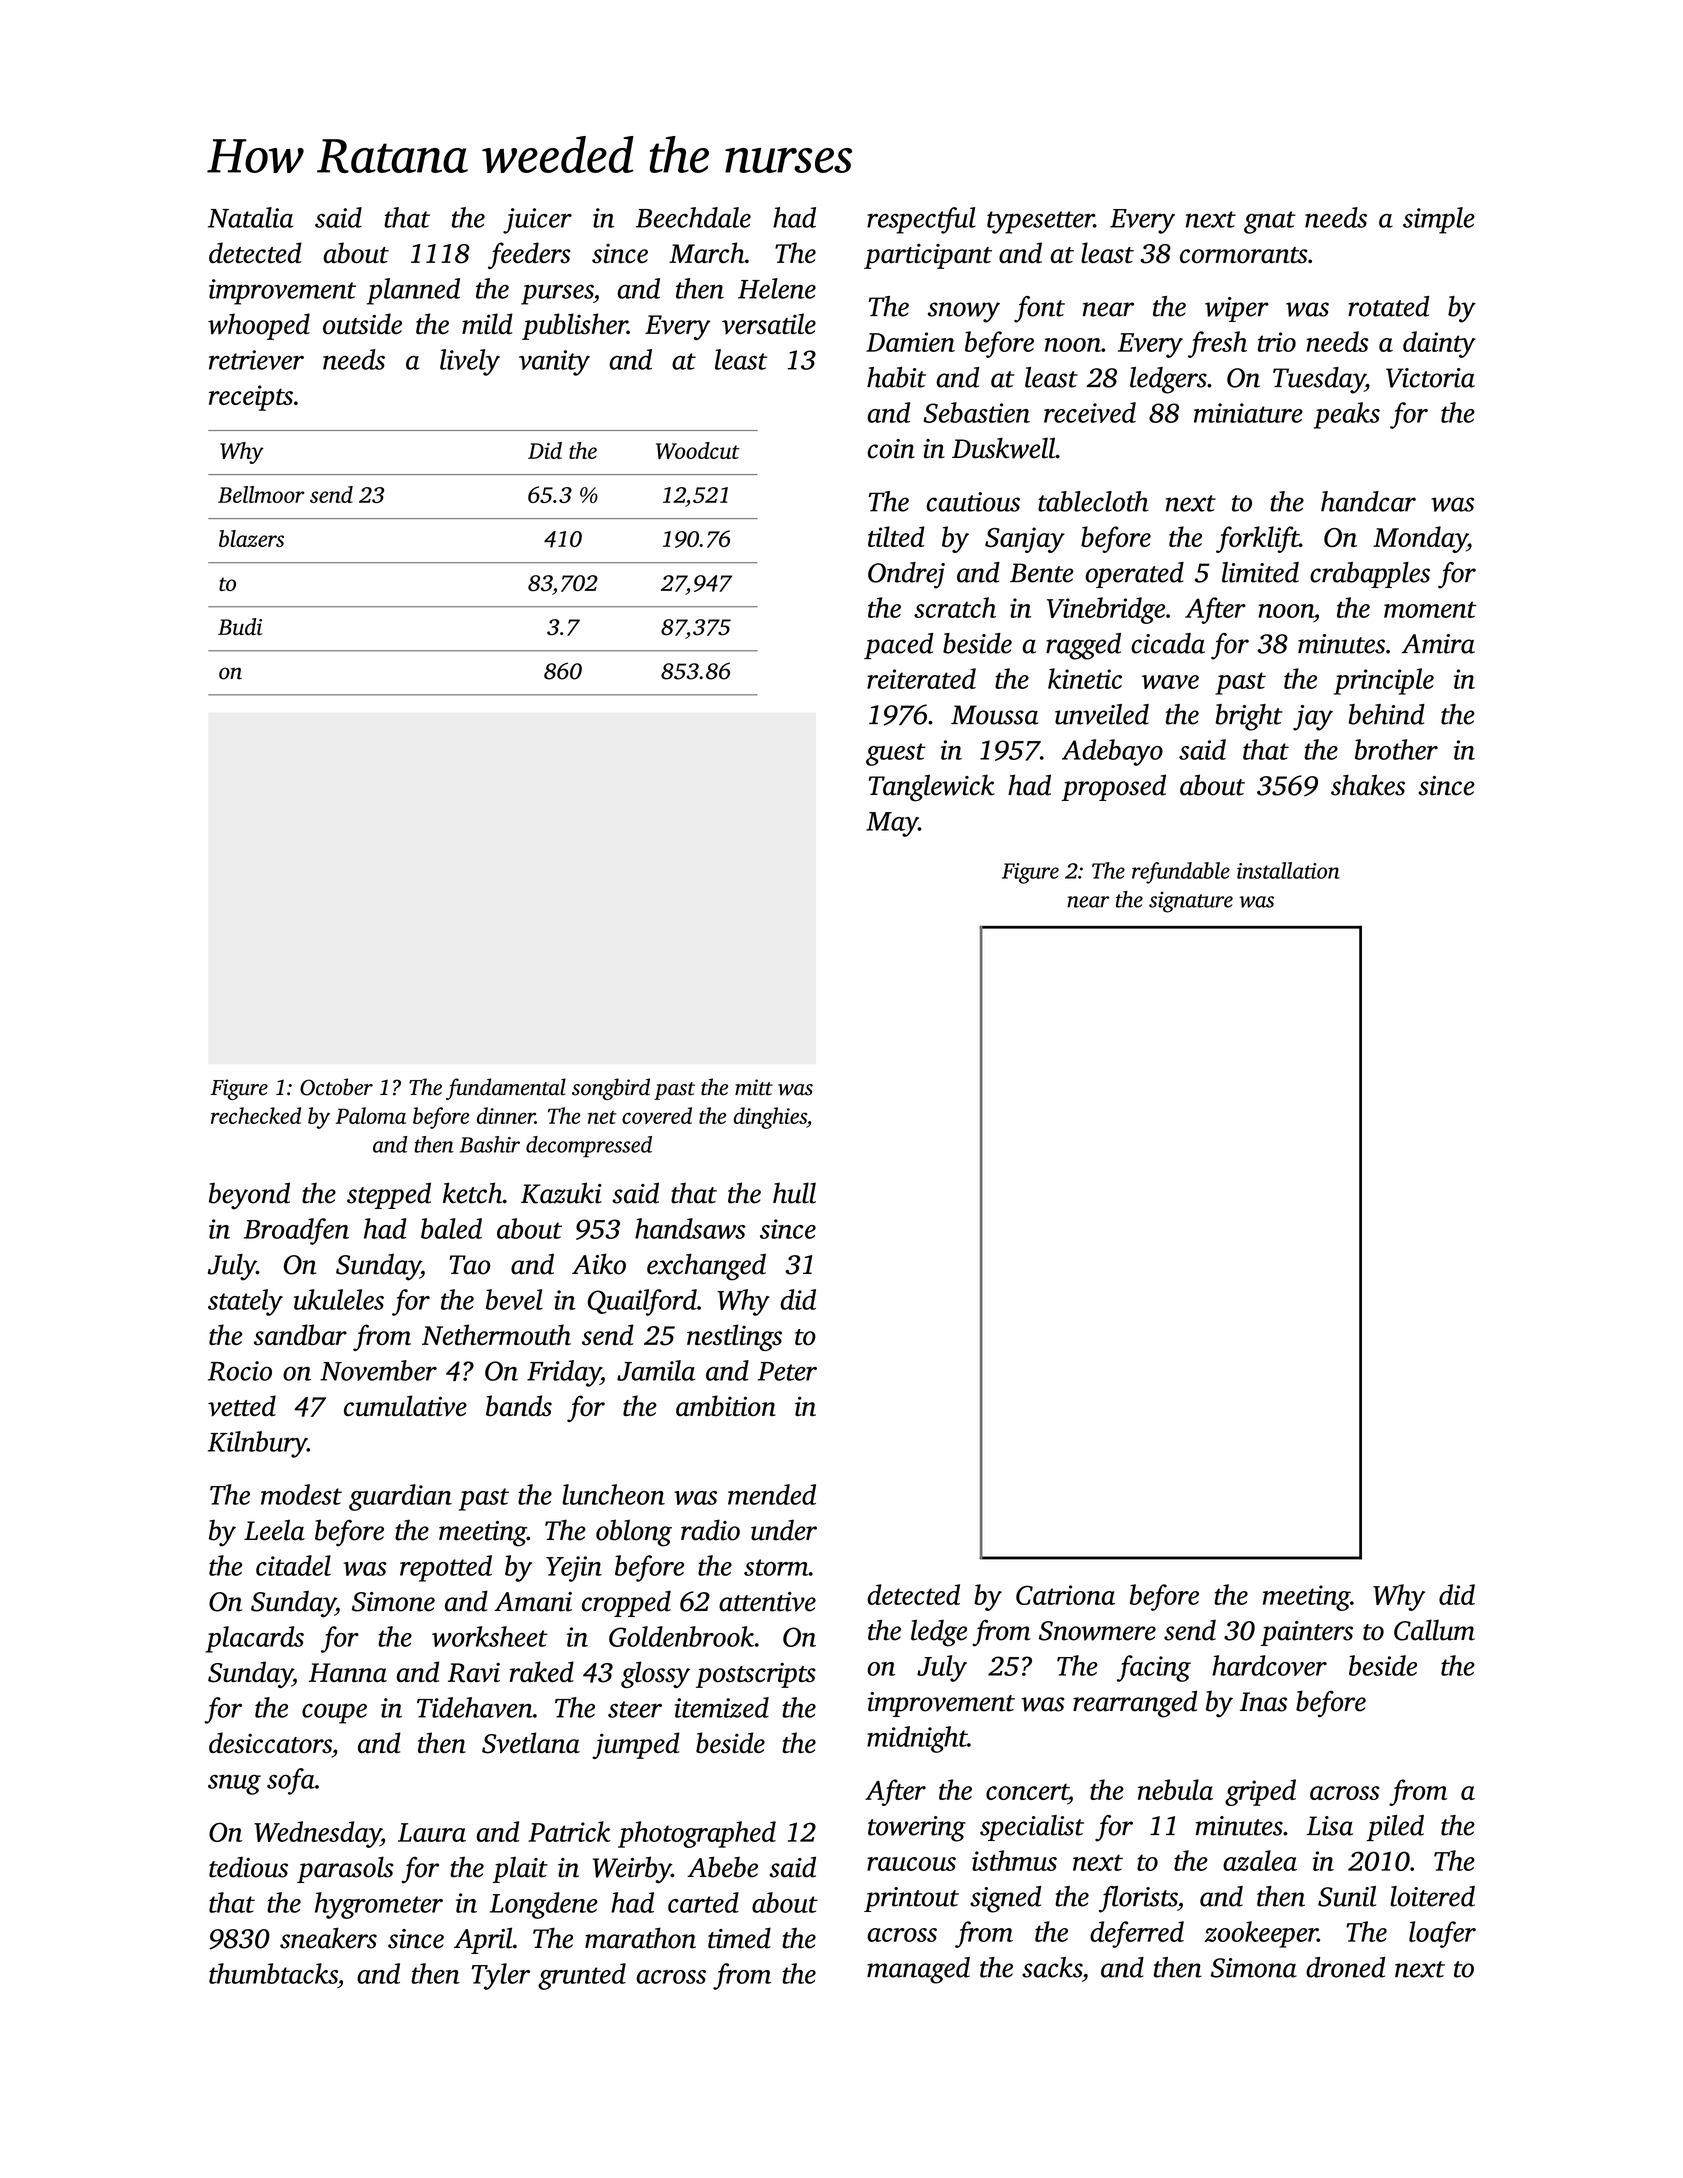  What do you see at coordinates (1134, 575) in the image?
I see `operated` at bounding box center [1134, 575].
